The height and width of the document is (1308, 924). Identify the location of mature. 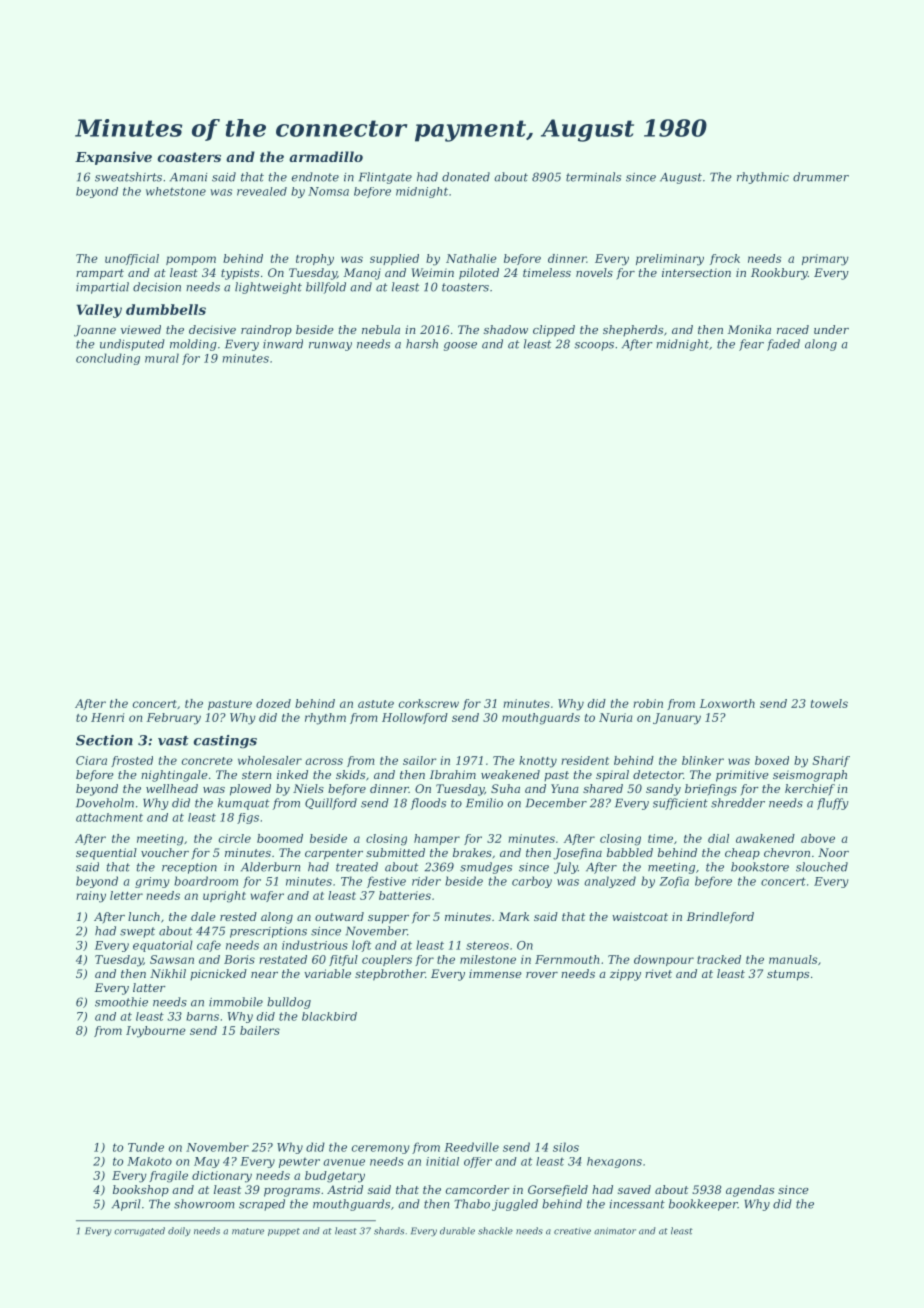
(248, 1231).
